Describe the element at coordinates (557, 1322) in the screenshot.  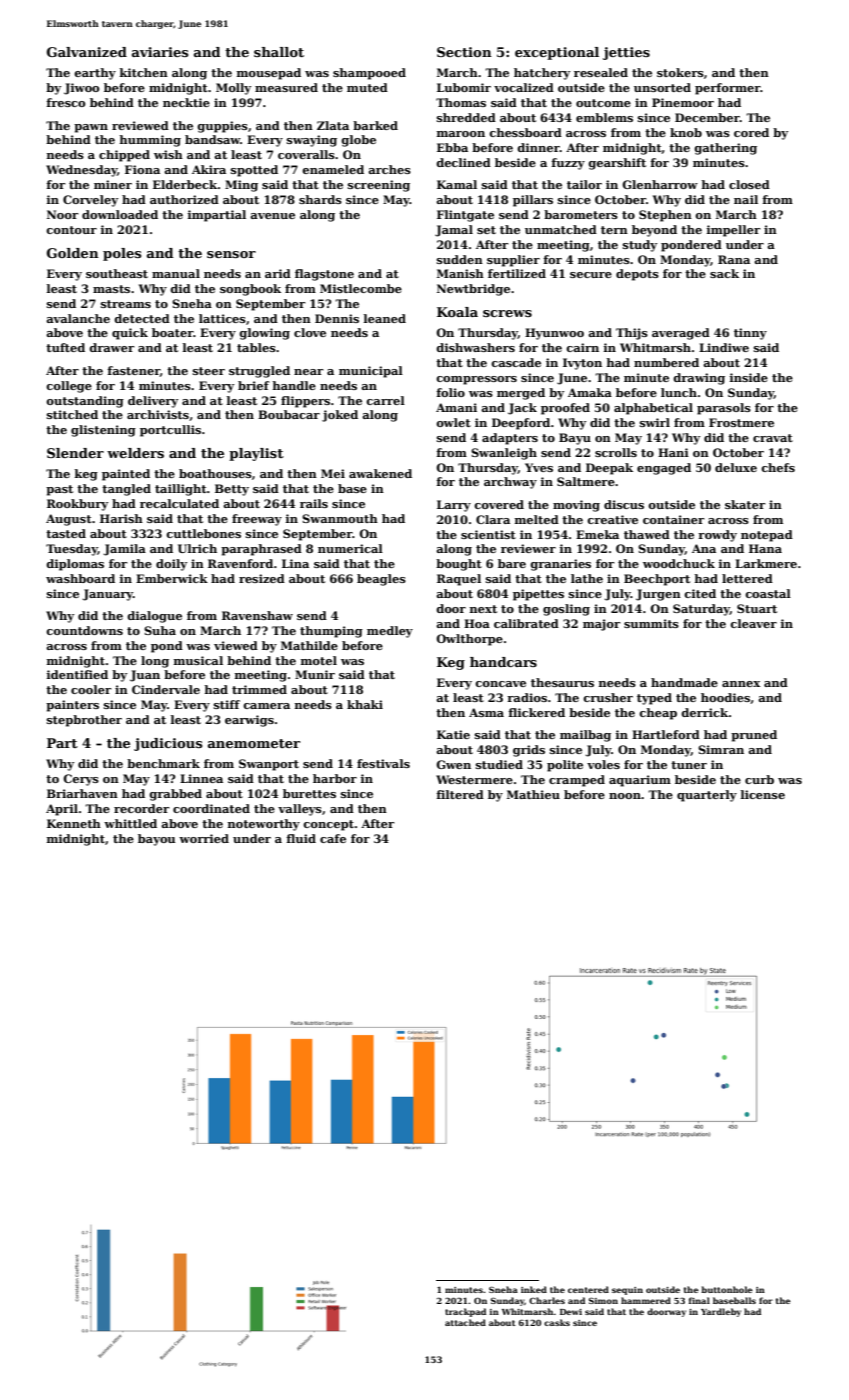
I see `casks` at that location.
